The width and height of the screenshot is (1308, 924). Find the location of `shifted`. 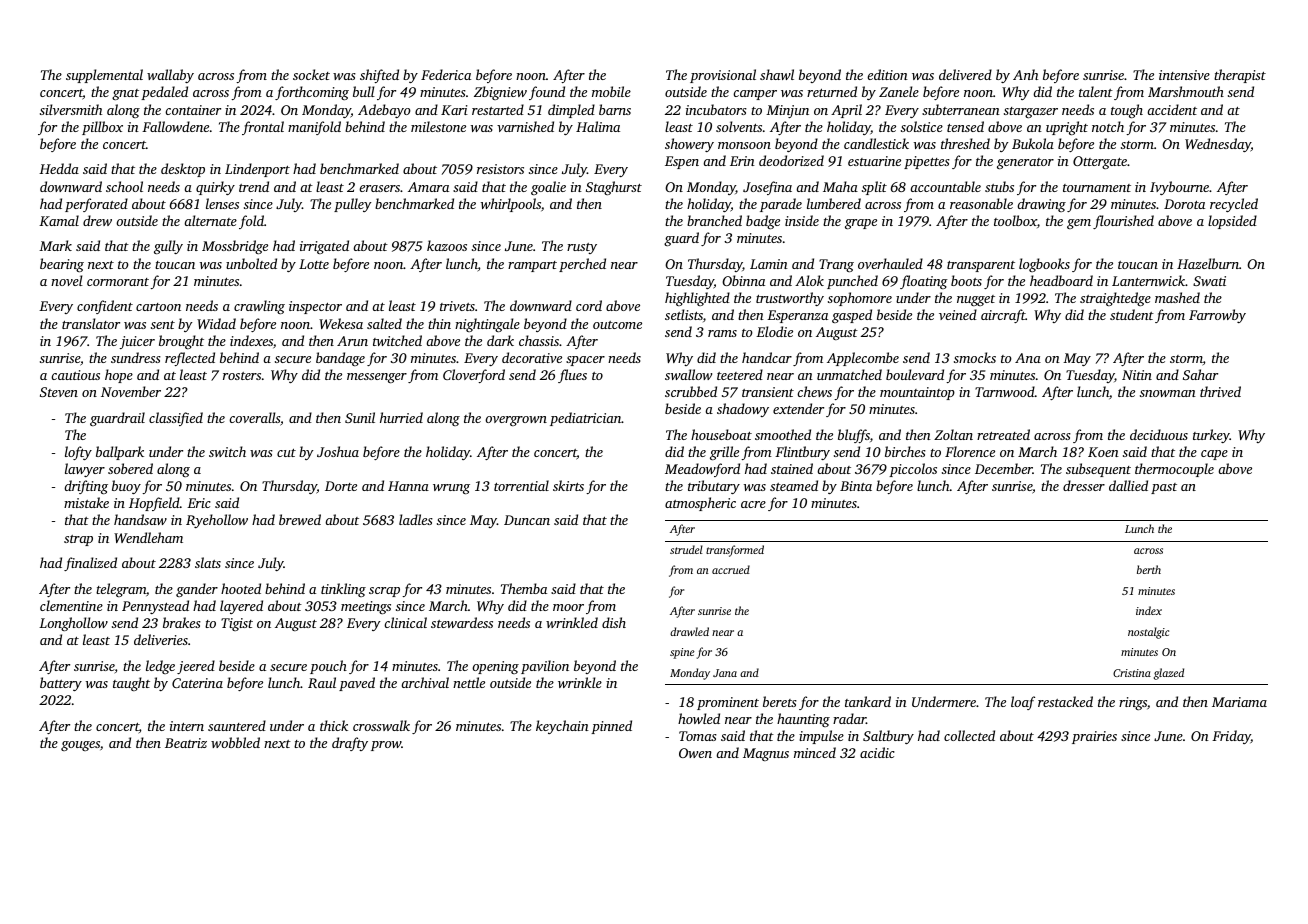

shifted is located at coordinates (379, 76).
